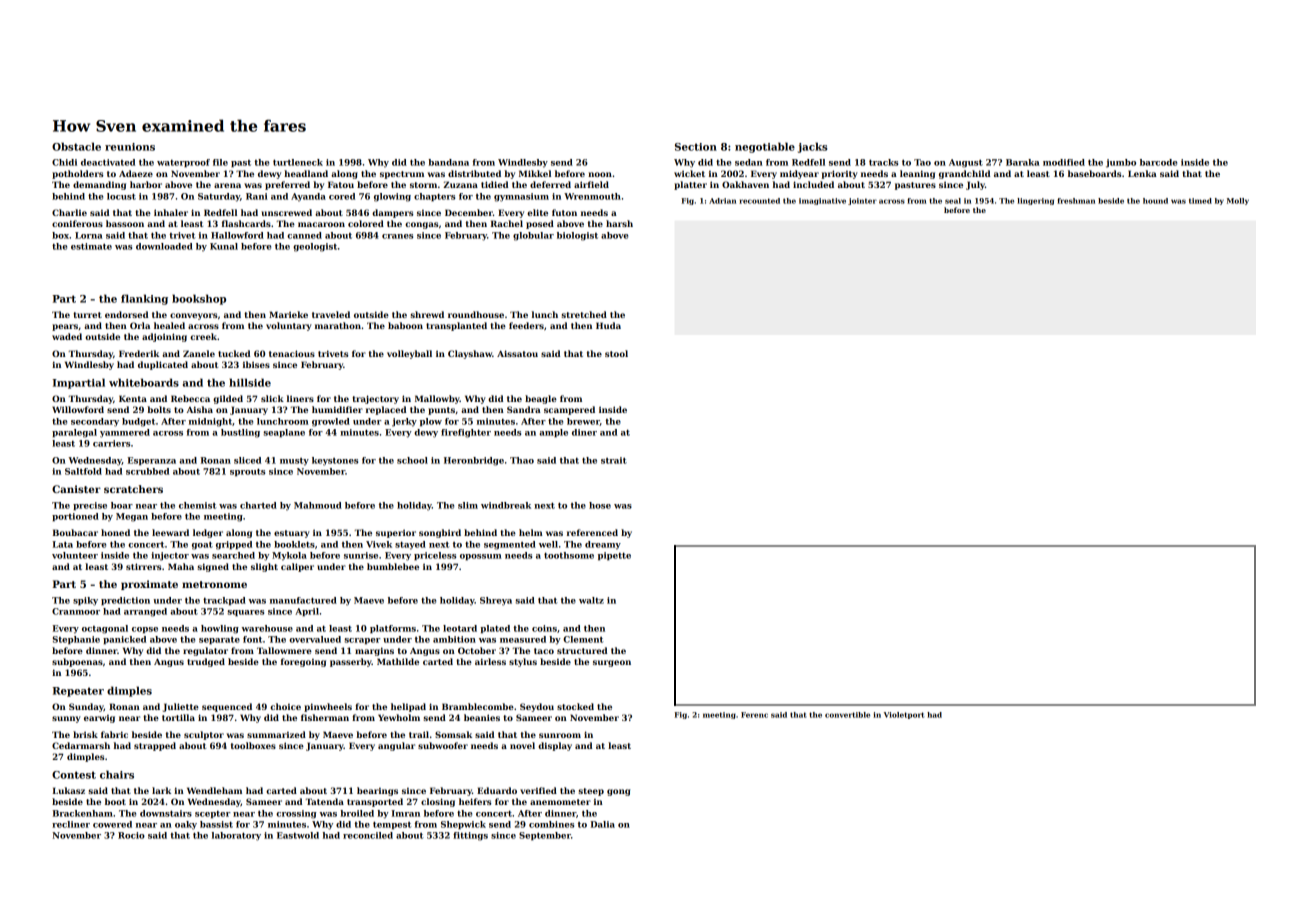 Image resolution: width=1308 pixels, height=924 pixels. Describe the element at coordinates (847, 715) in the screenshot. I see `convertible` at that location.
